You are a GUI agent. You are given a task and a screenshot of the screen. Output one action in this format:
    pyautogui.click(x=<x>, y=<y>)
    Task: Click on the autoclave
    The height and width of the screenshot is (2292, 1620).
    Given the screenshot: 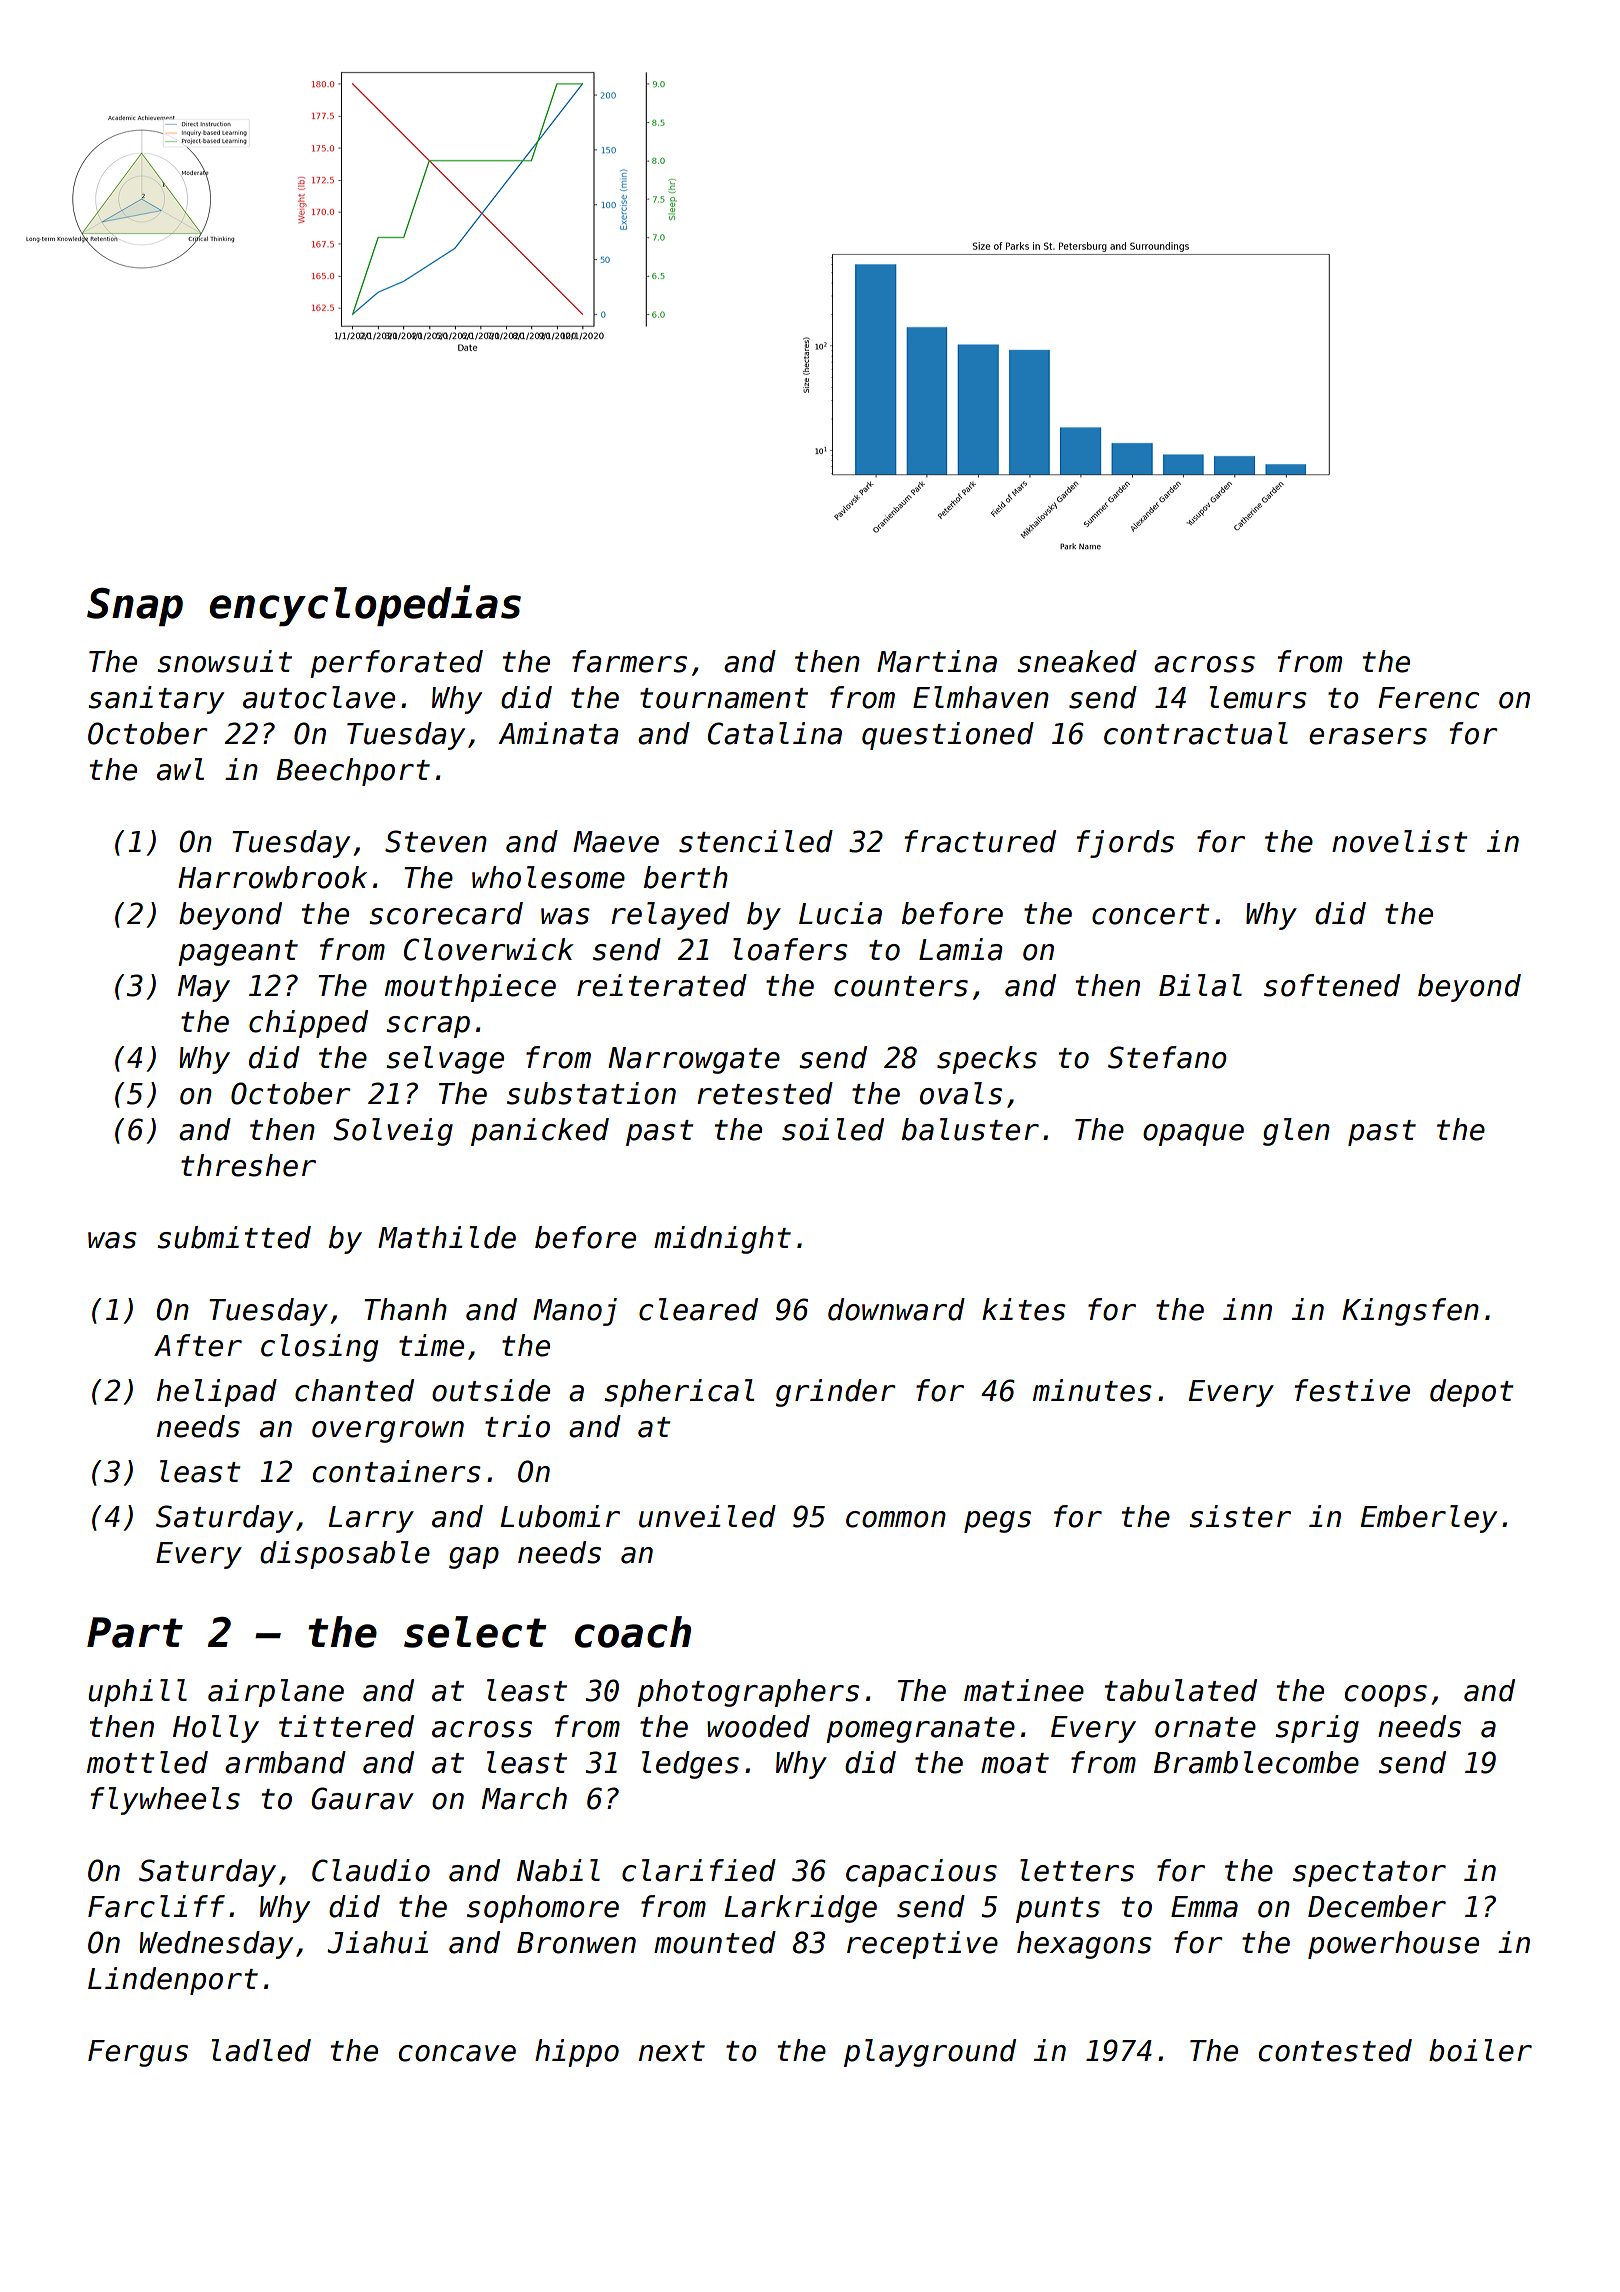 What is the action you would take?
    pyautogui.click(x=319, y=697)
